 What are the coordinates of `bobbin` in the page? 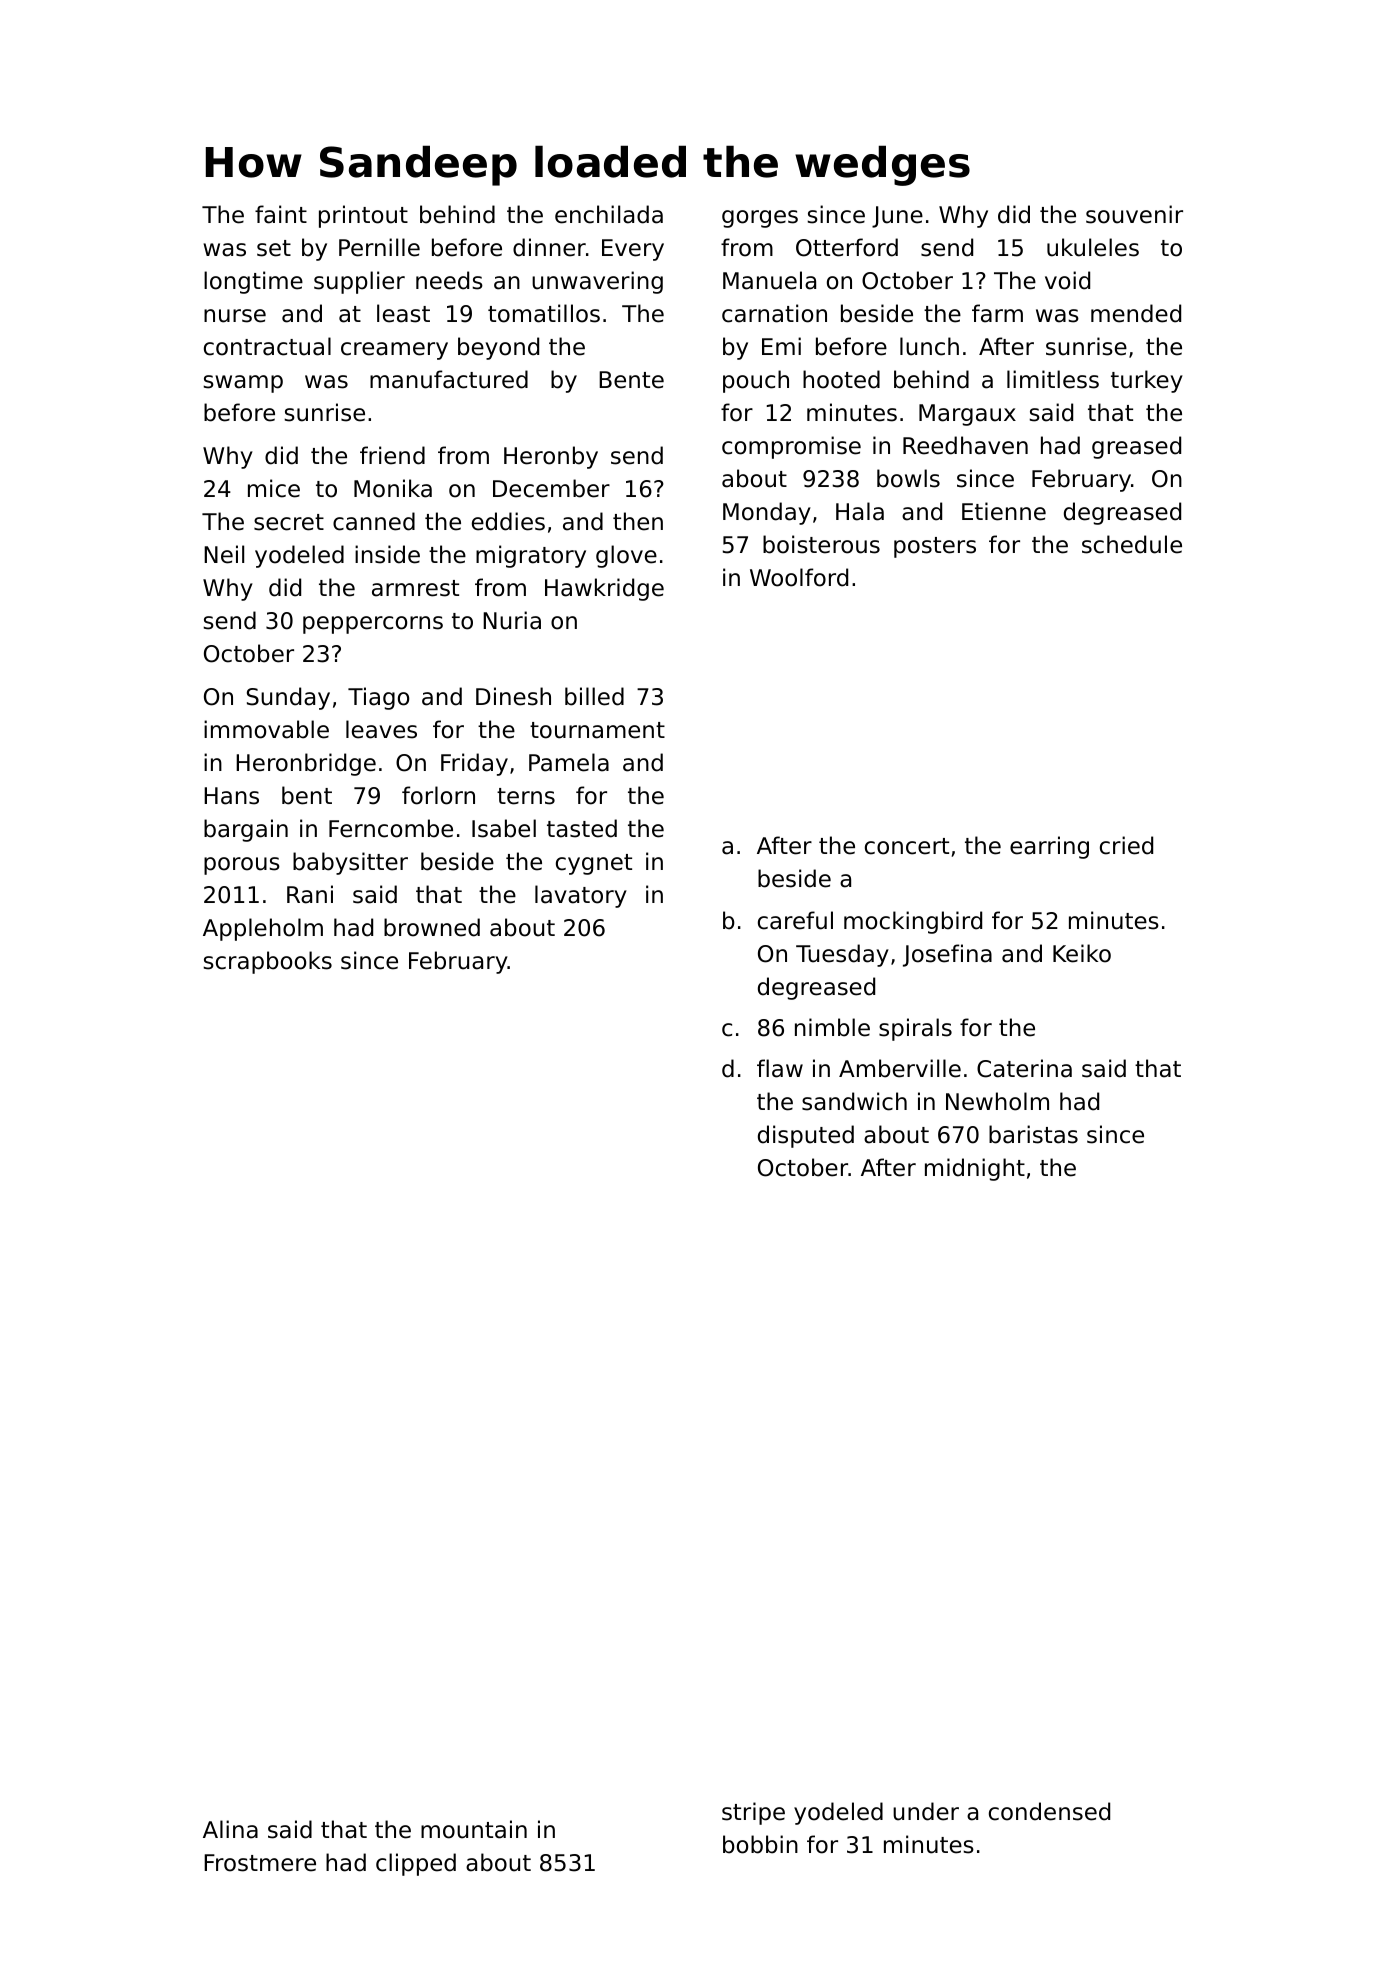 It's located at (760, 1844).
